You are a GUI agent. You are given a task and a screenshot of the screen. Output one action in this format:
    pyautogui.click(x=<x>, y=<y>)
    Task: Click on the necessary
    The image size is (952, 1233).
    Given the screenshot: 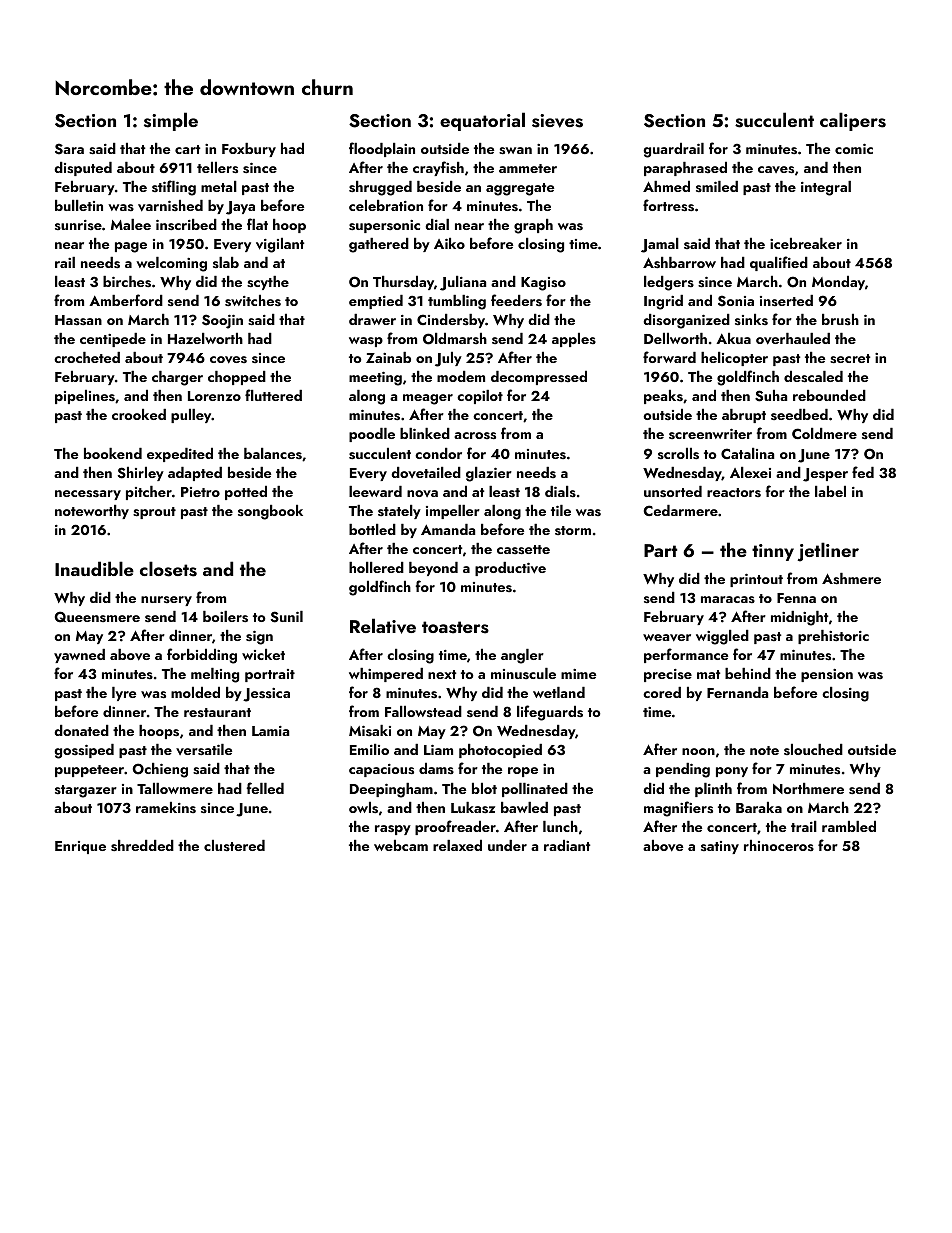 What is the action you would take?
    pyautogui.click(x=88, y=495)
